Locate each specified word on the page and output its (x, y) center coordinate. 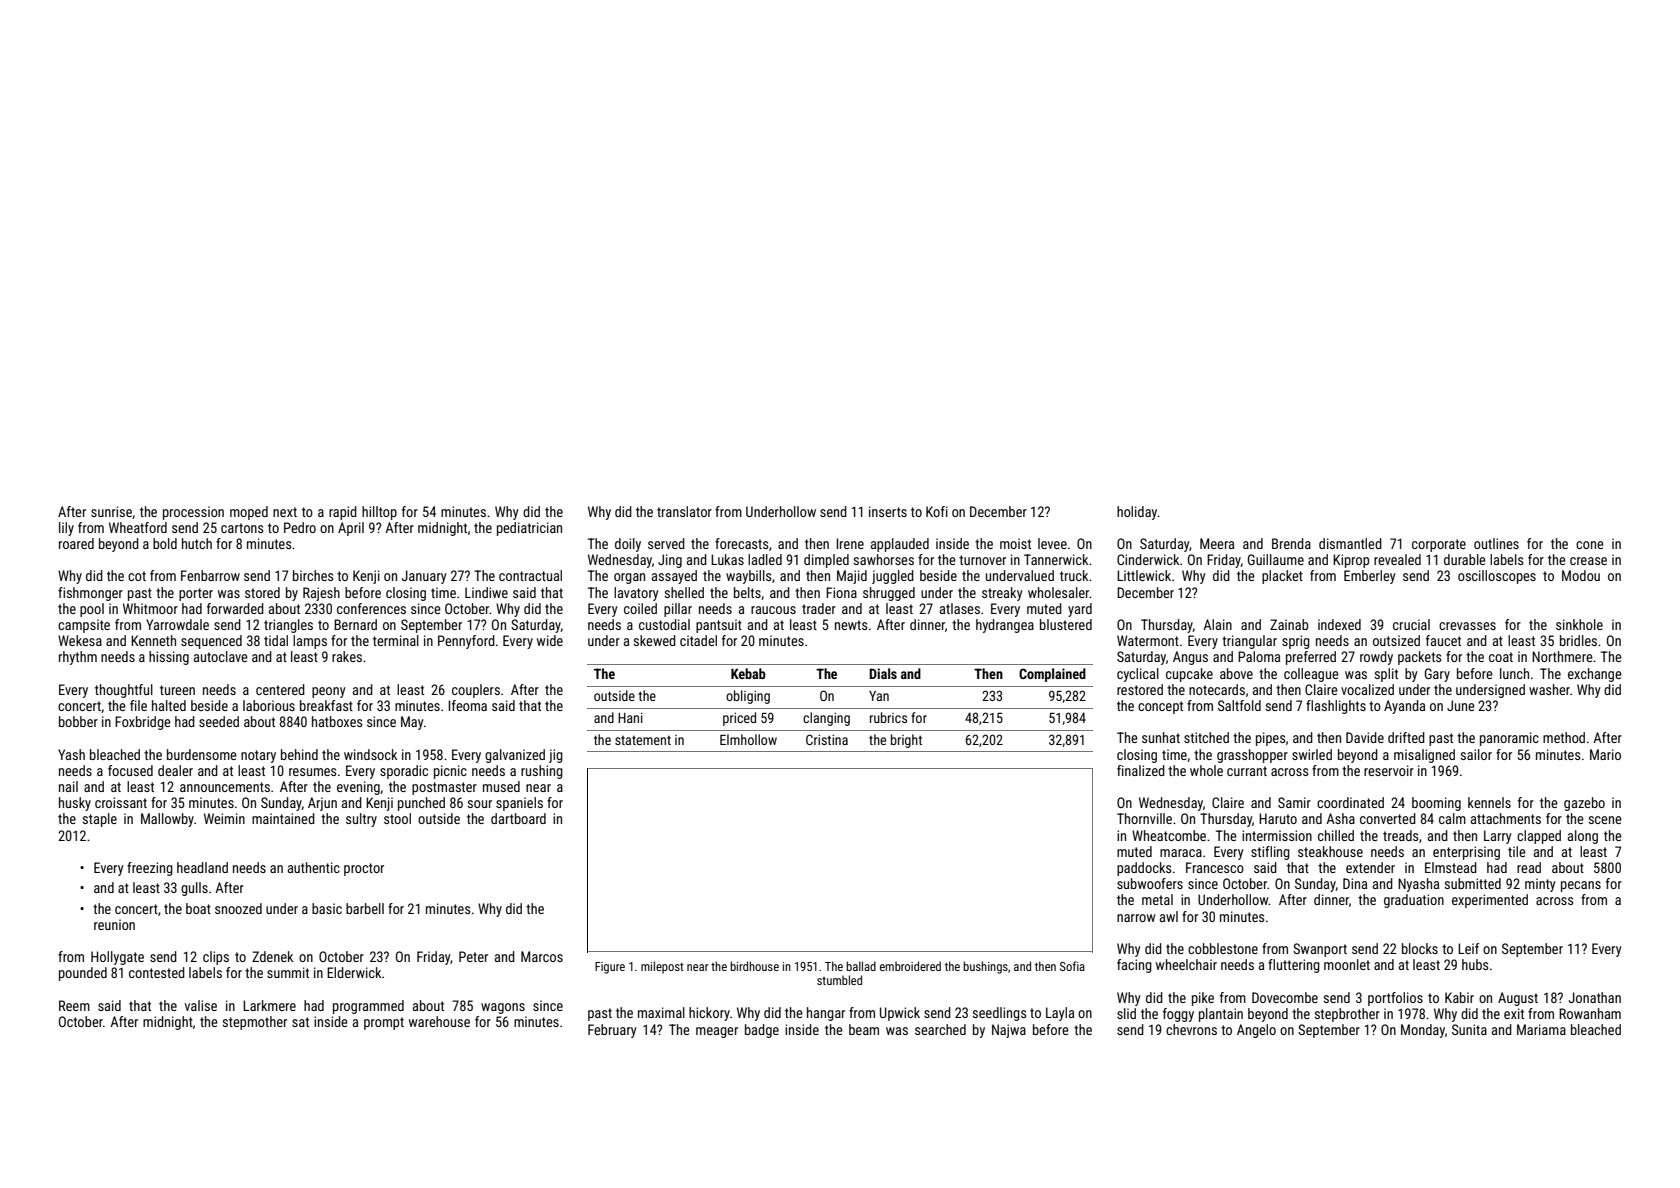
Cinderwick (1148, 559)
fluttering (1294, 966)
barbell (365, 908)
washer (1549, 689)
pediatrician (529, 529)
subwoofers (1150, 883)
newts (851, 625)
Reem (74, 1005)
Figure (610, 968)
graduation (1414, 901)
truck (1074, 575)
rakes (347, 656)
